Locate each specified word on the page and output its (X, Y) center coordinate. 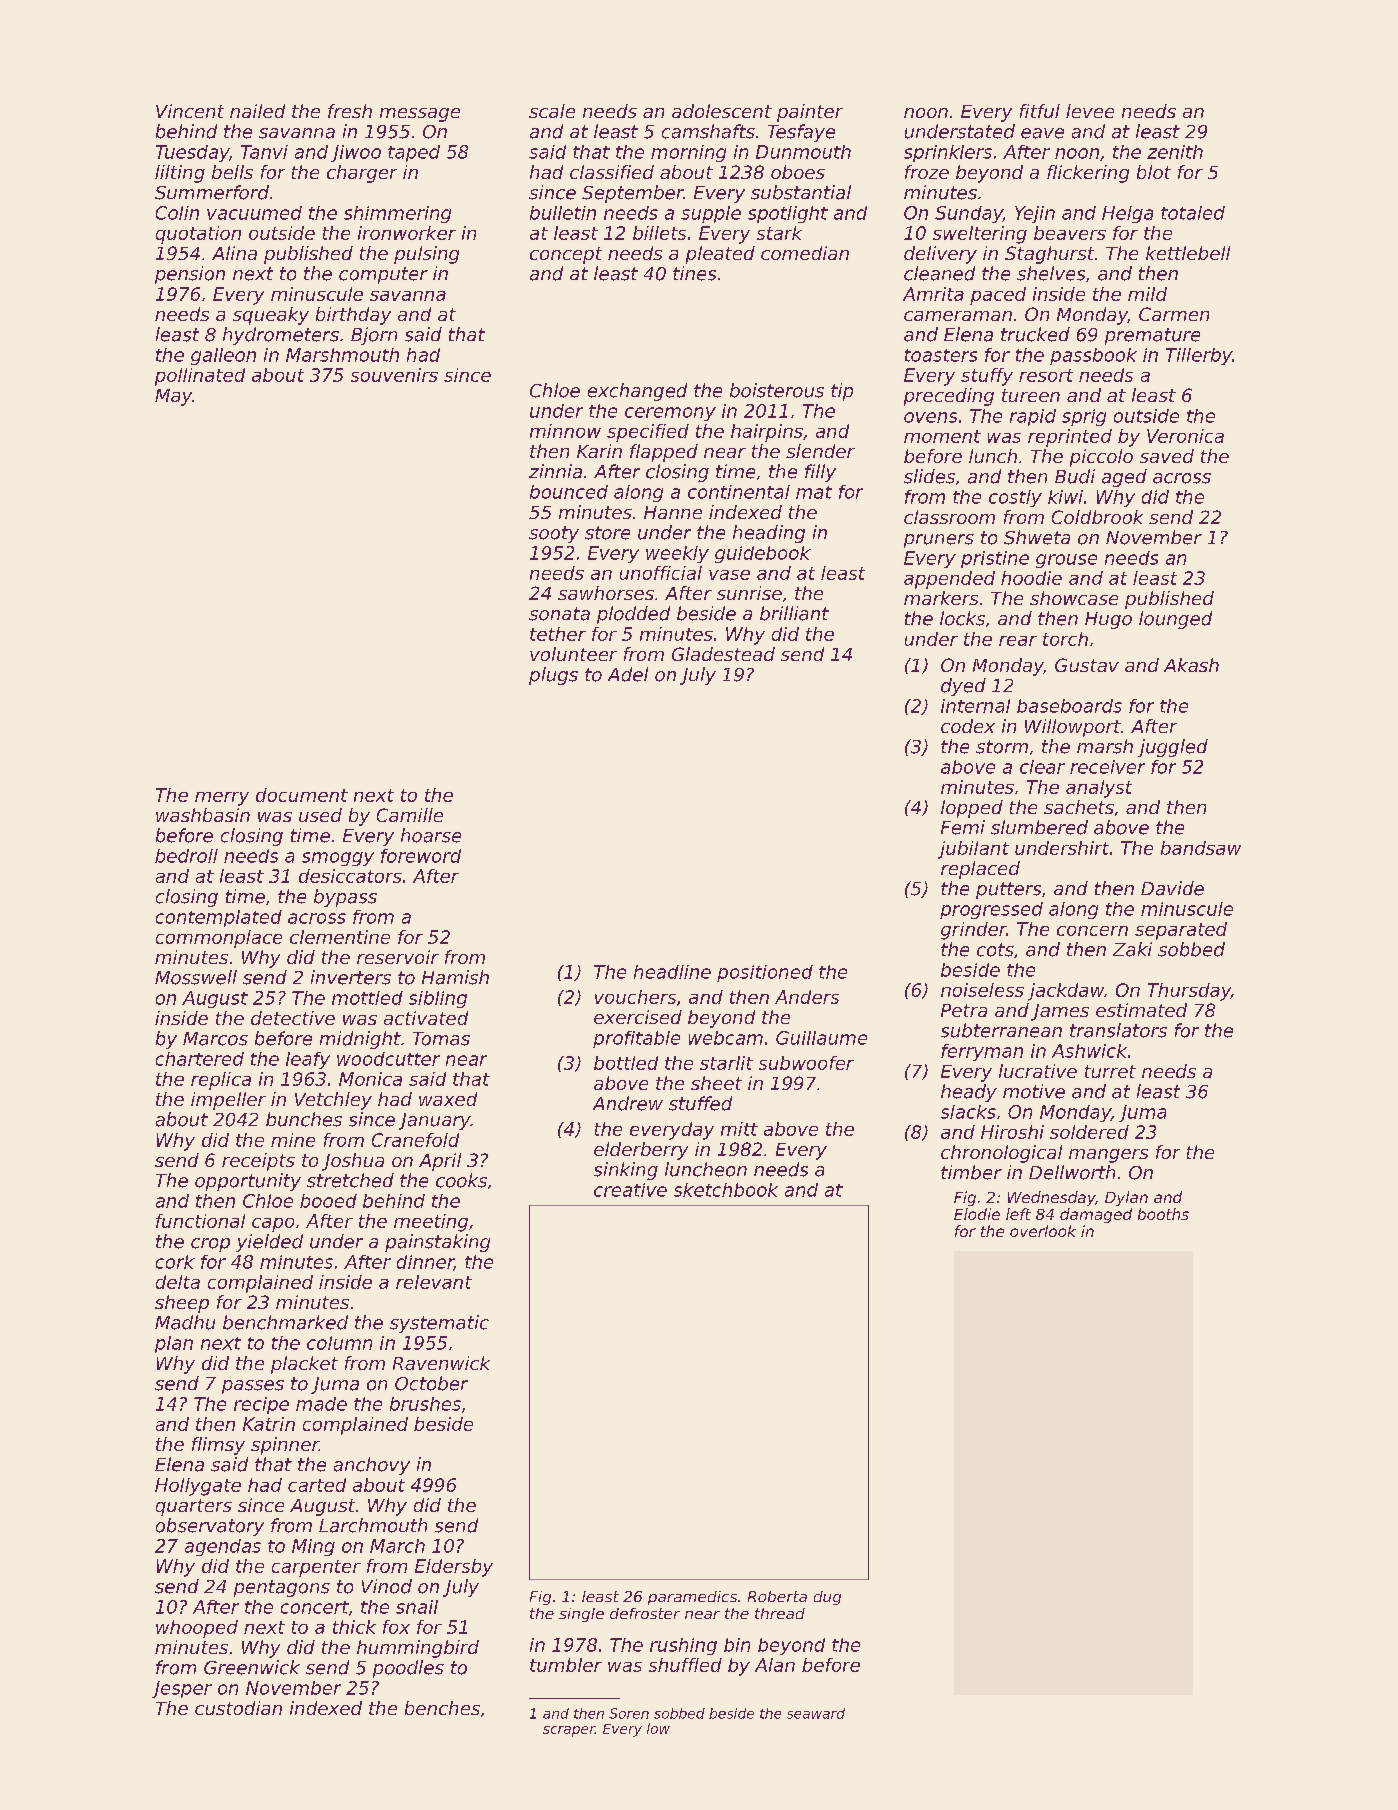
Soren (629, 1713)
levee (1090, 111)
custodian (238, 1708)
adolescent (722, 111)
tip (842, 392)
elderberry (641, 1151)
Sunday (969, 214)
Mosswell (196, 977)
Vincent (190, 111)
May (173, 397)
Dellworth (1072, 1172)
